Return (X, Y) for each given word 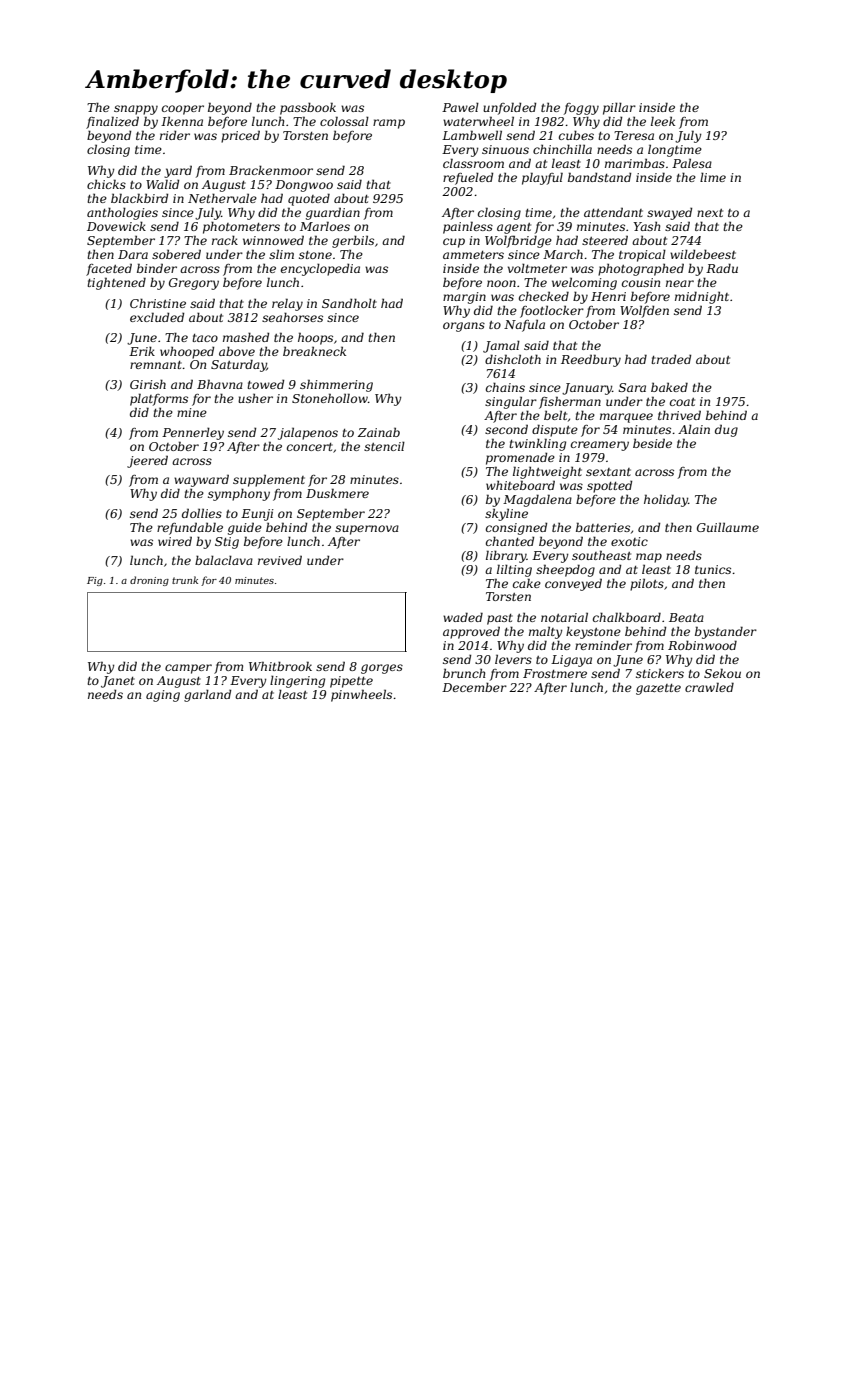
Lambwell (472, 135)
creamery (600, 446)
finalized (112, 122)
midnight (702, 297)
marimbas (635, 163)
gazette (658, 689)
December (474, 687)
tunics (713, 569)
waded (463, 617)
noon (501, 283)
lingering (297, 681)
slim (281, 254)
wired (175, 541)
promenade (520, 458)
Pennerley (193, 433)
